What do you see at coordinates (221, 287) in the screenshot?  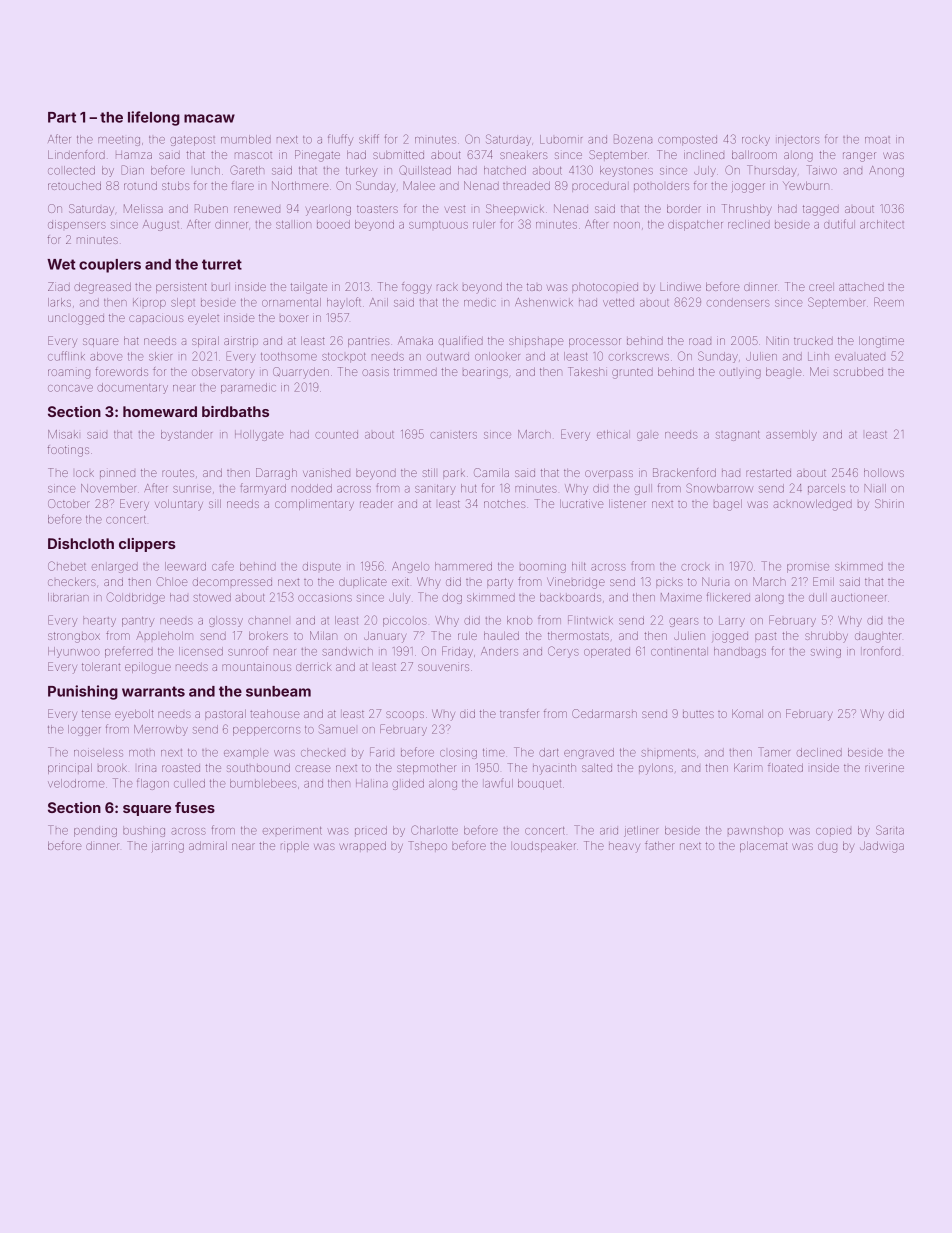 I see `burl` at bounding box center [221, 287].
